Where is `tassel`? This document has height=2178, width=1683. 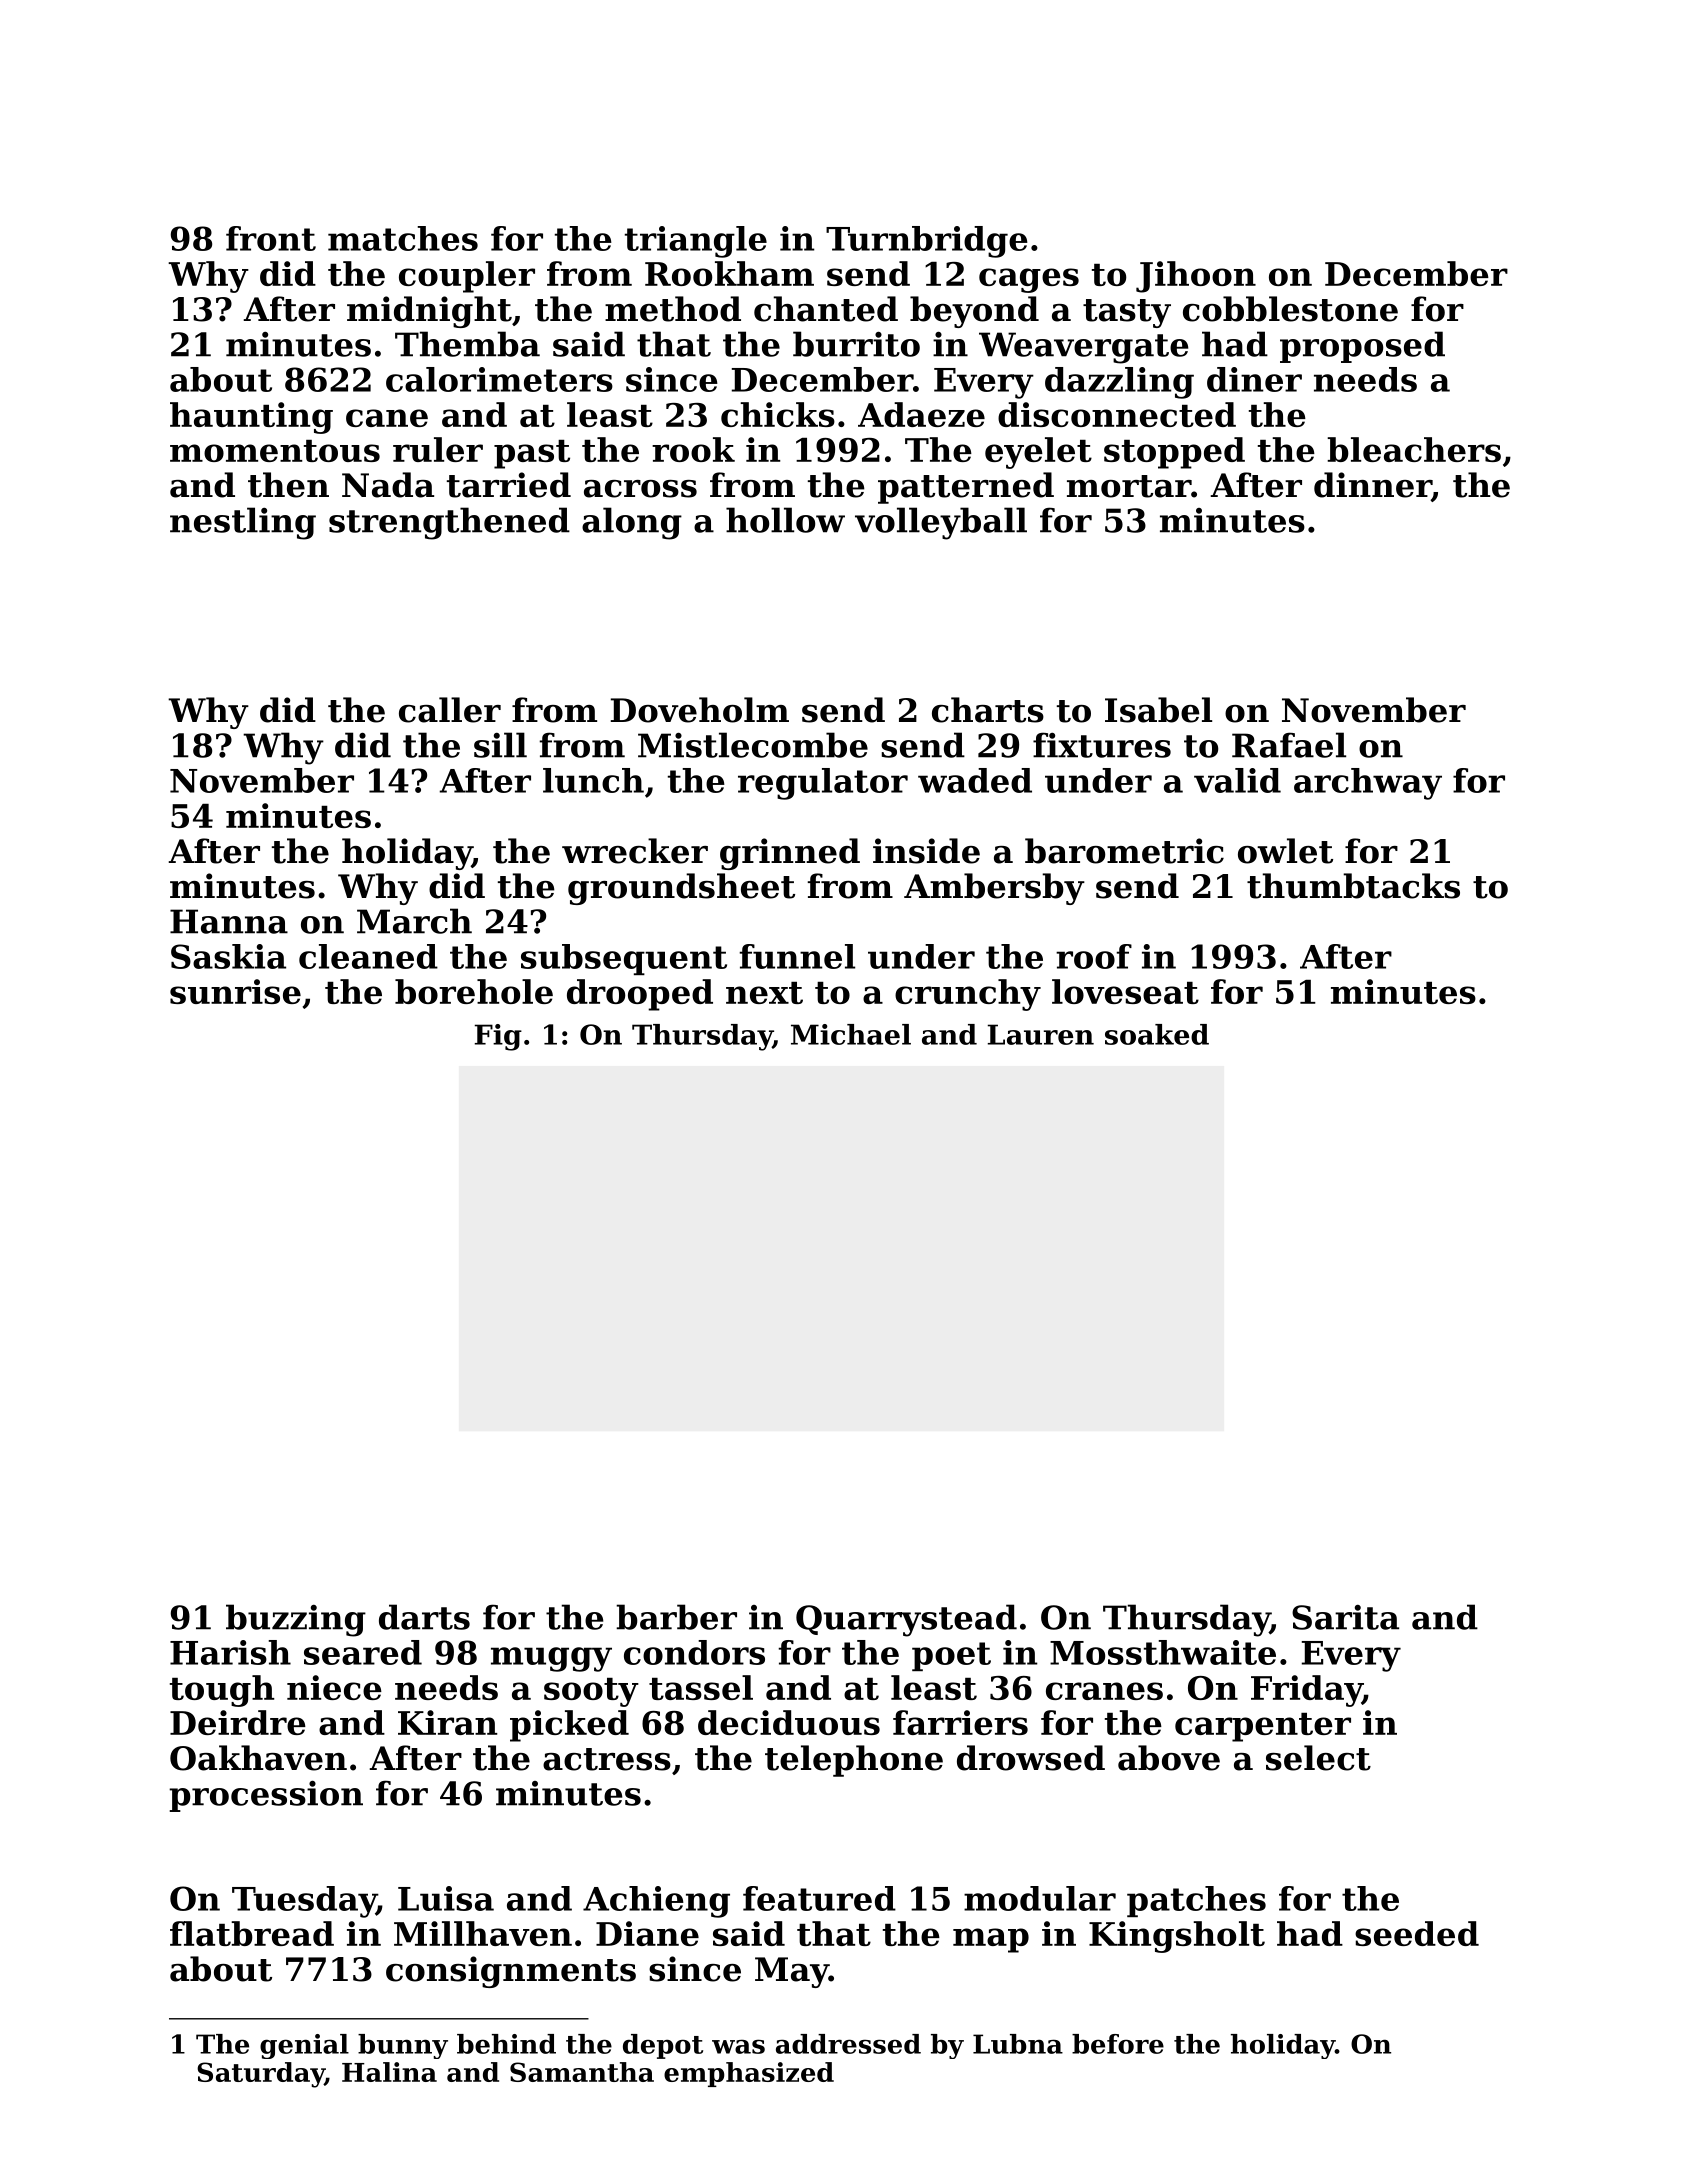 tassel is located at coordinates (701, 1687).
